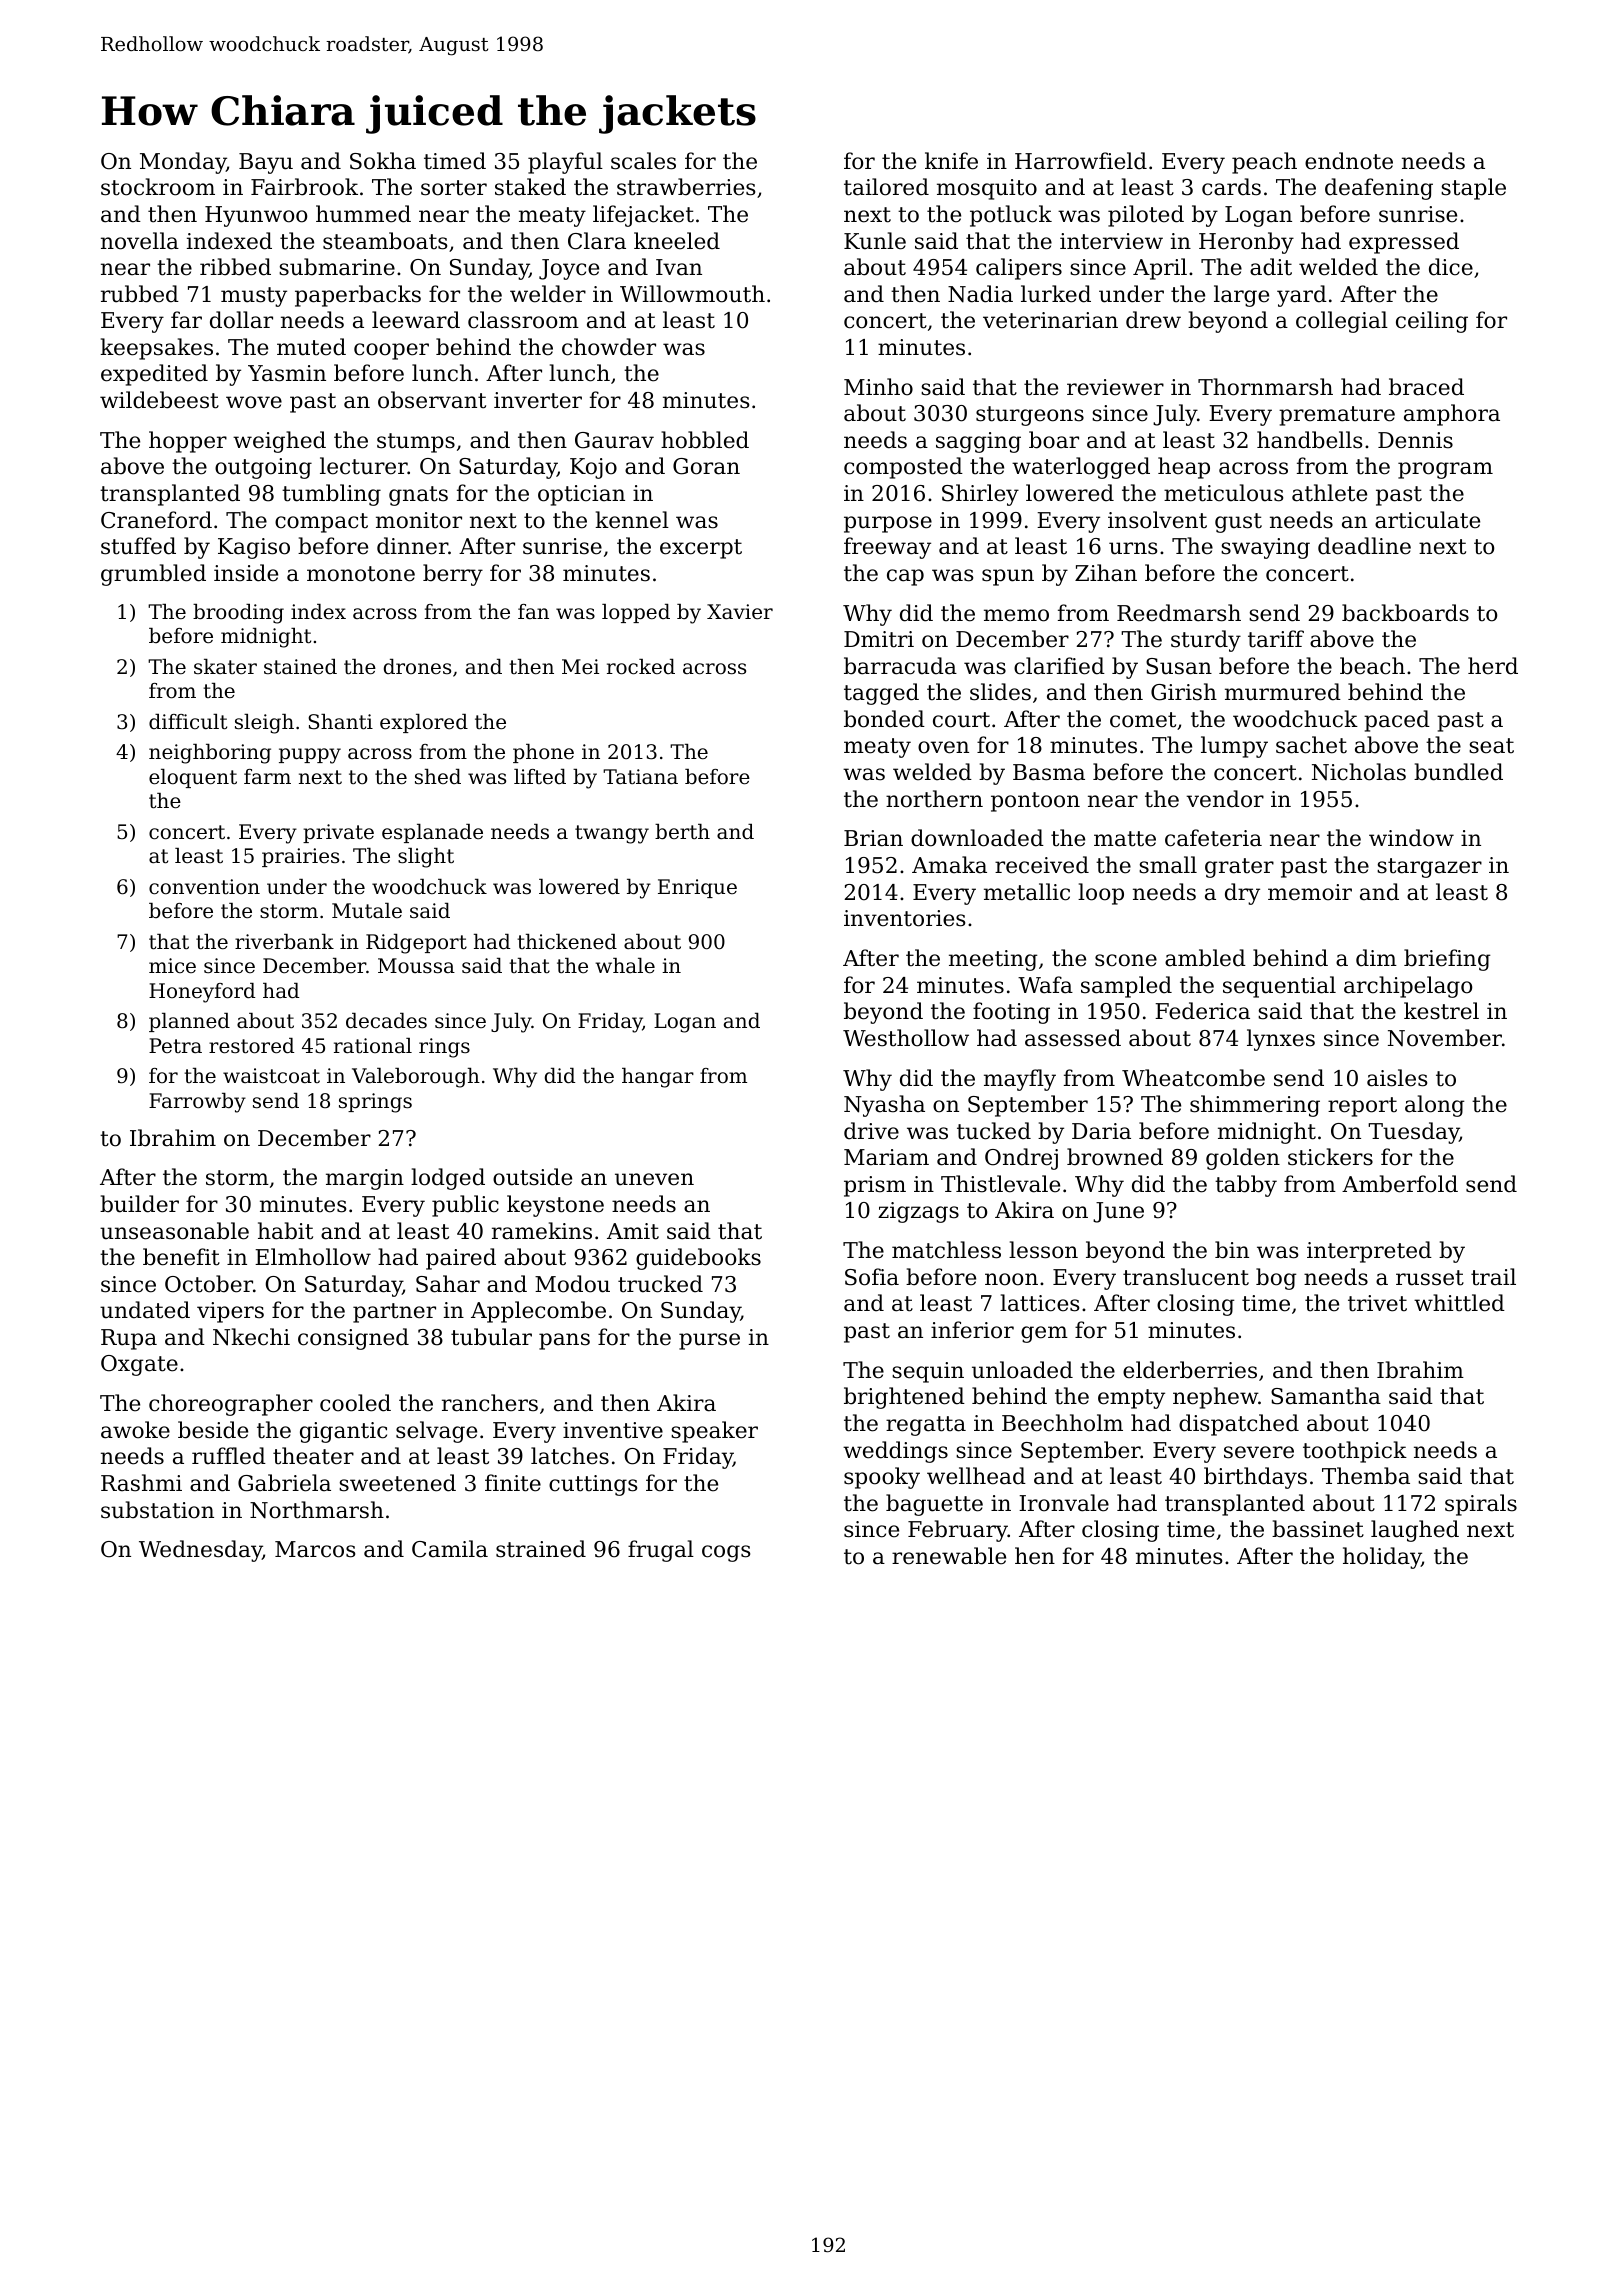 This image has height=2292, width=1620. Describe the element at coordinates (658, 1078) in the image. I see `hangar` at that location.
